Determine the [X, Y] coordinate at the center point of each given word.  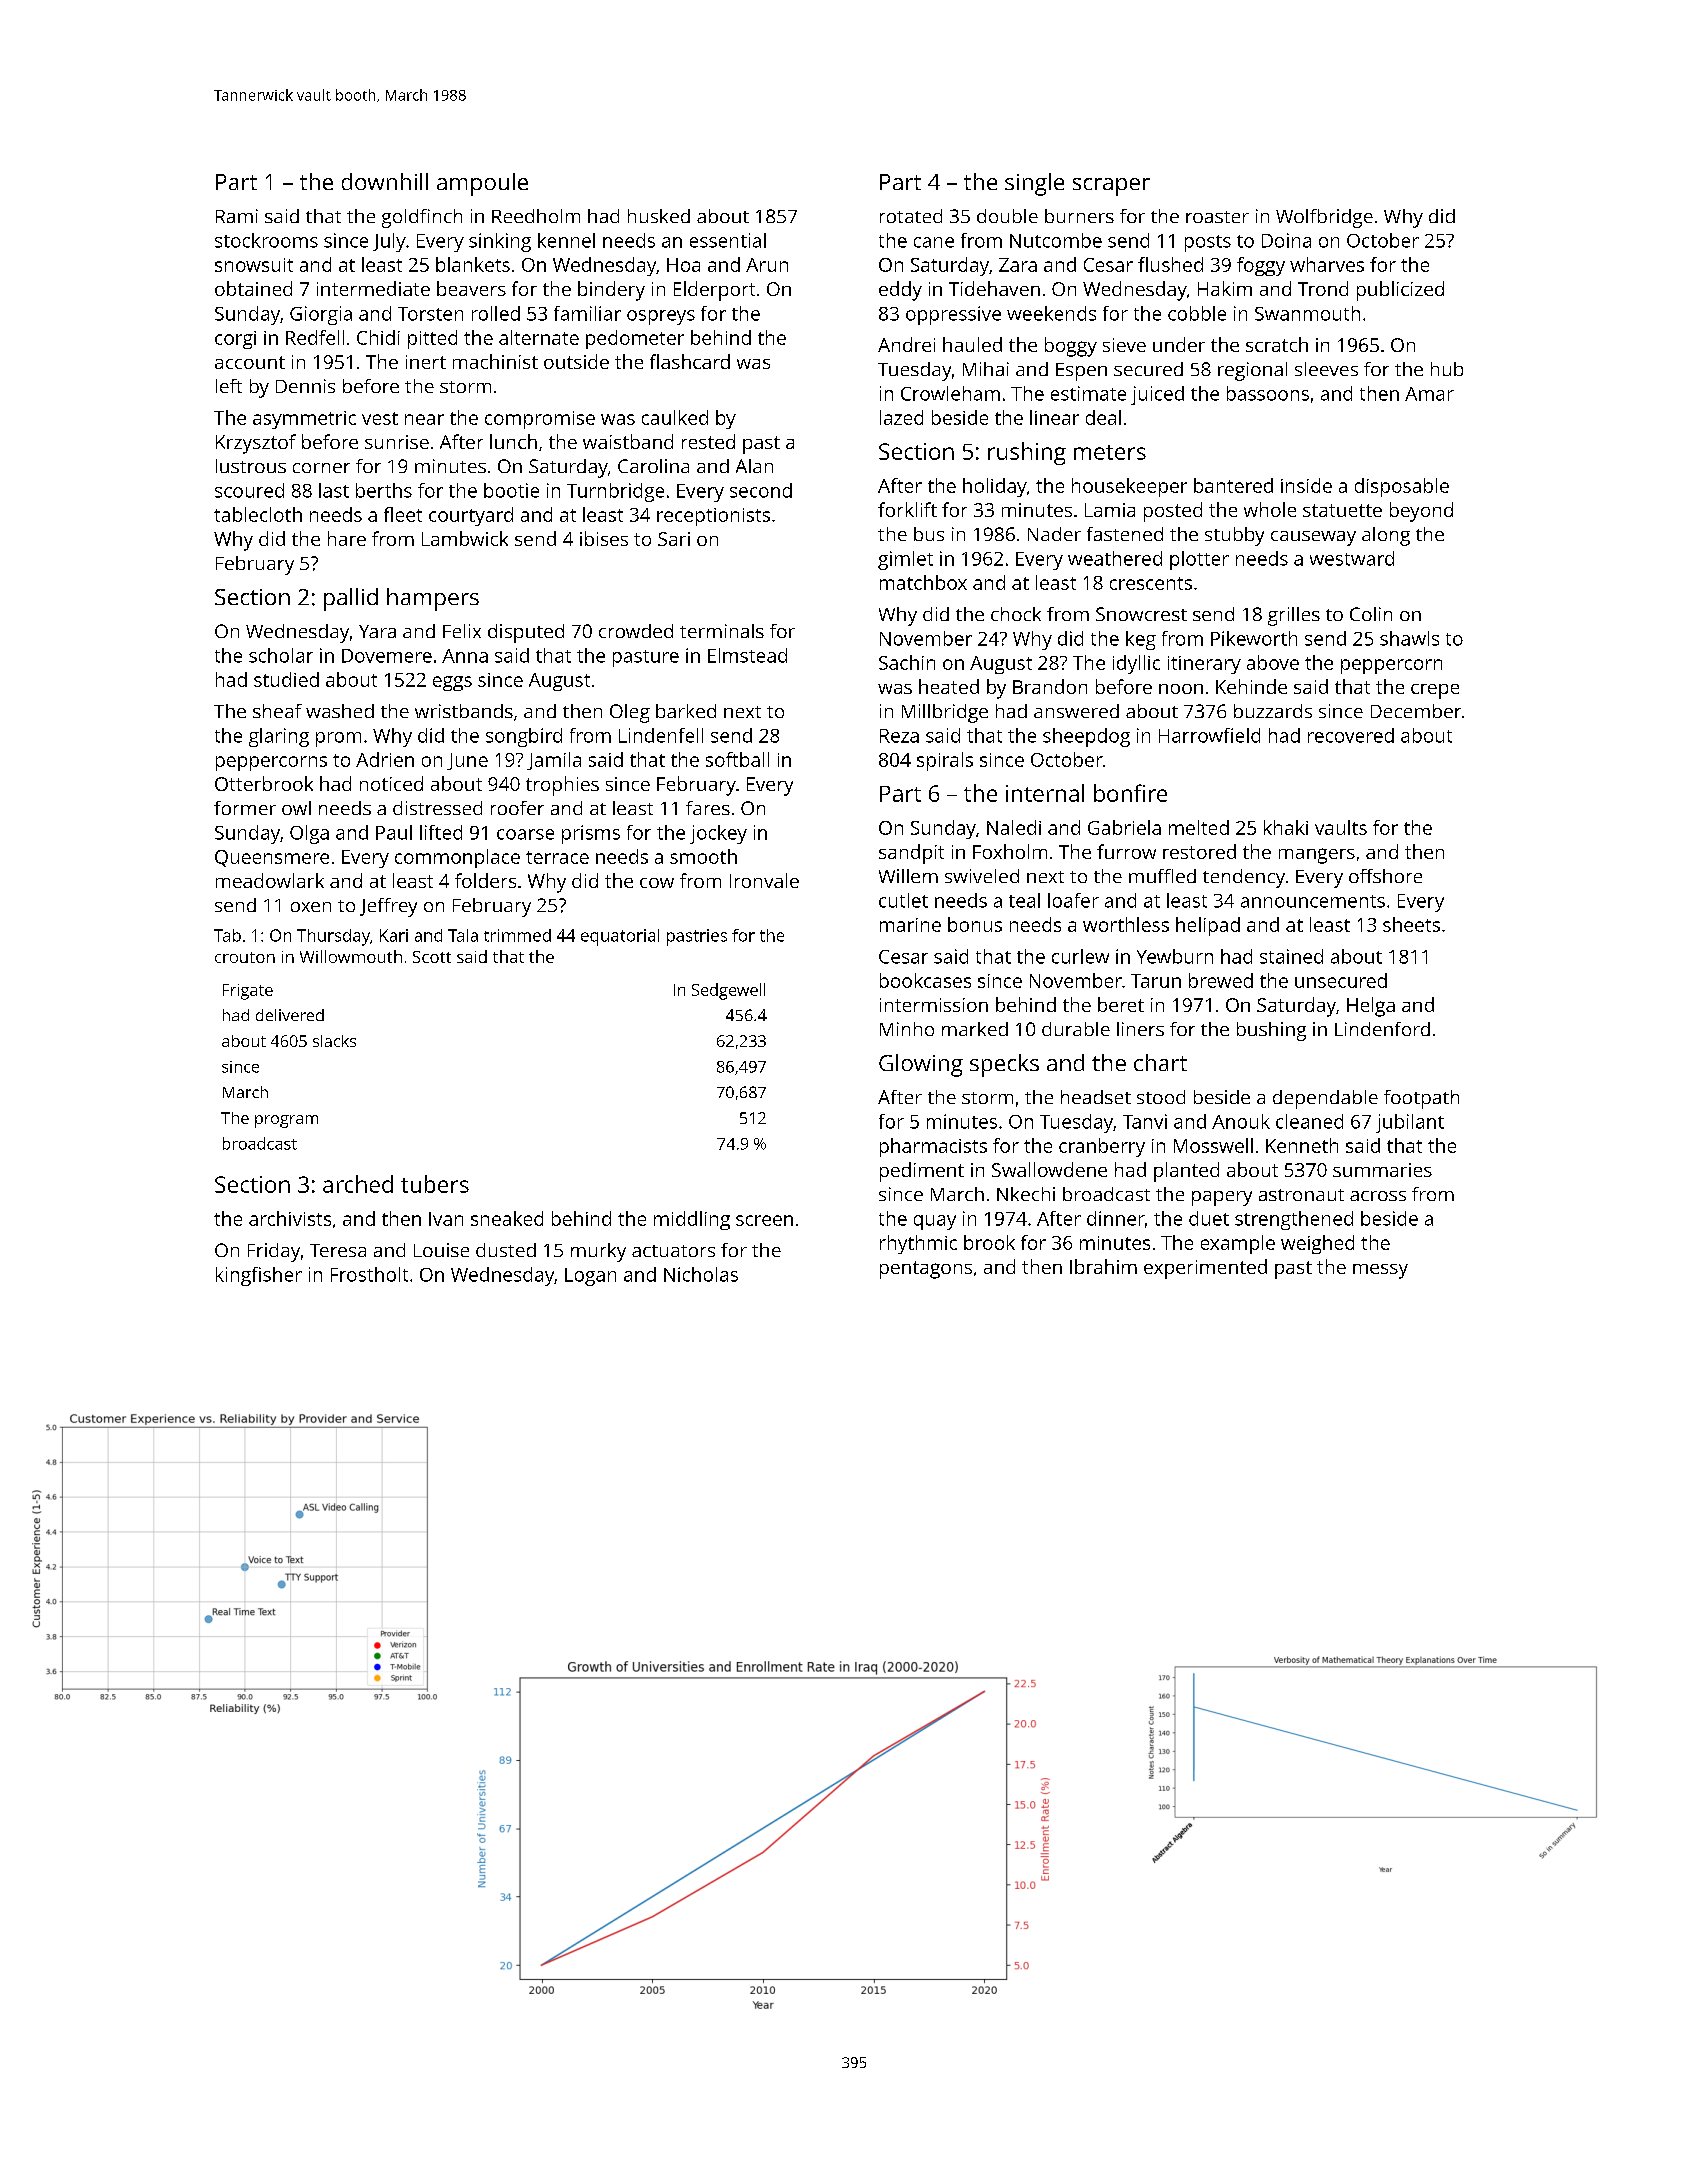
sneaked [507, 1218]
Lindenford [1382, 1029]
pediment [922, 1172]
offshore [1385, 876]
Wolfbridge [1324, 218]
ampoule [482, 184]
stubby [1234, 536]
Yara [377, 631]
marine [910, 925]
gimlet [905, 560]
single [1034, 184]
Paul [394, 832]
